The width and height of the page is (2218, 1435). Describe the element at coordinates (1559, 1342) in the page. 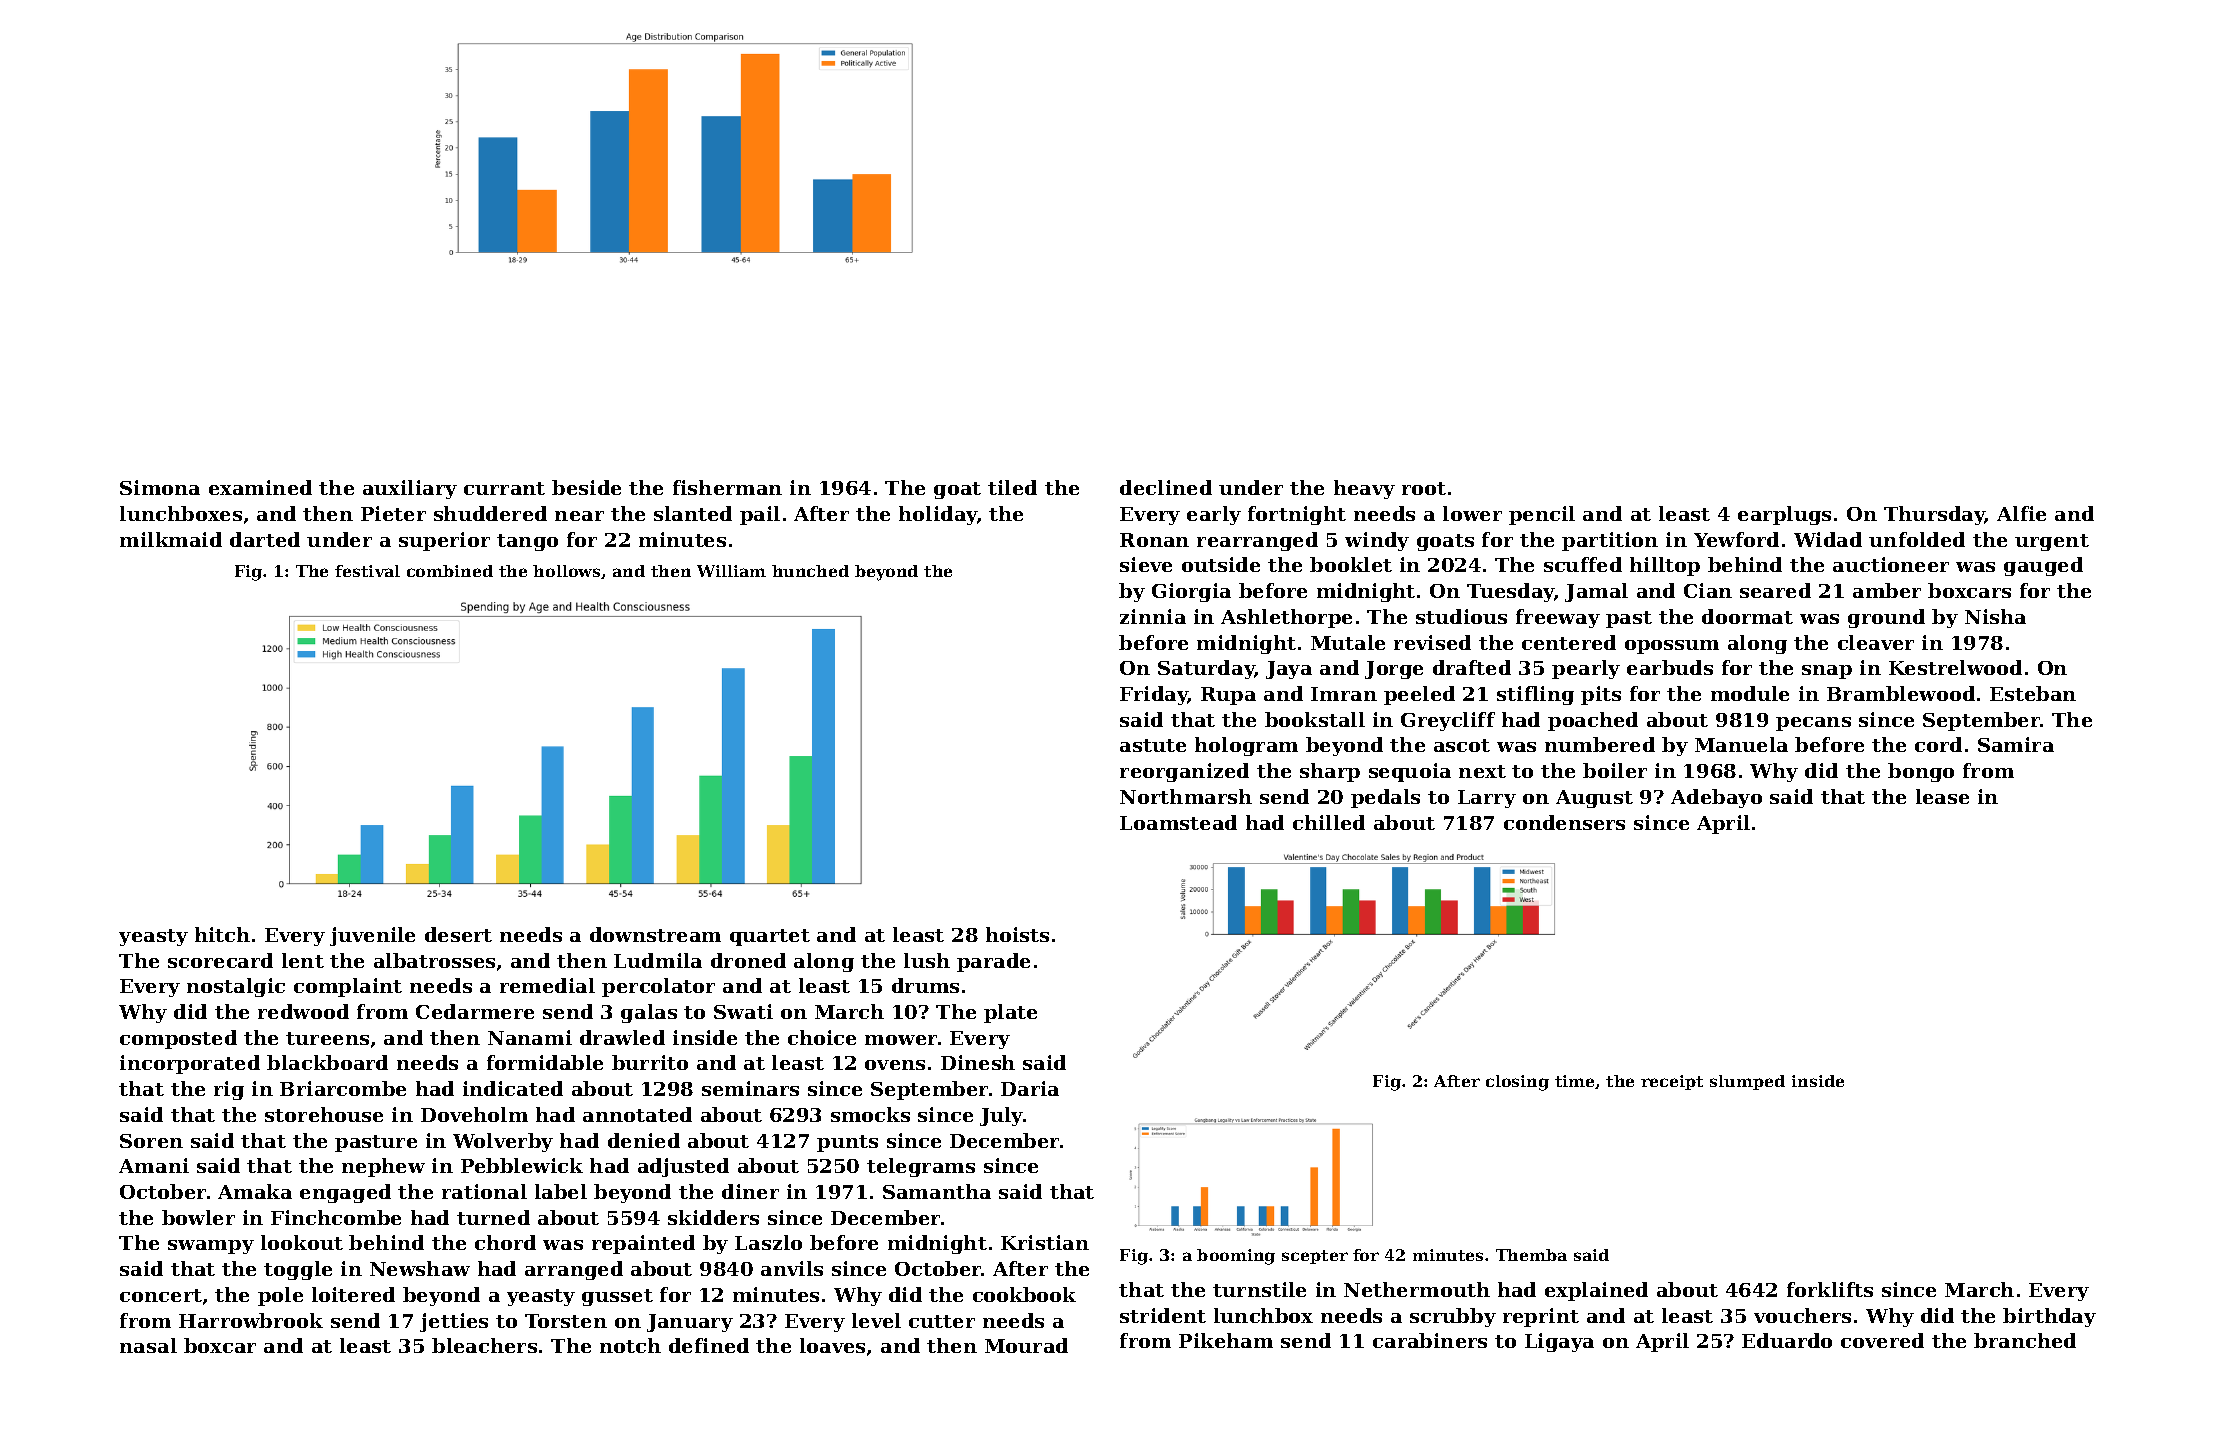

I see `Ligaya` at that location.
